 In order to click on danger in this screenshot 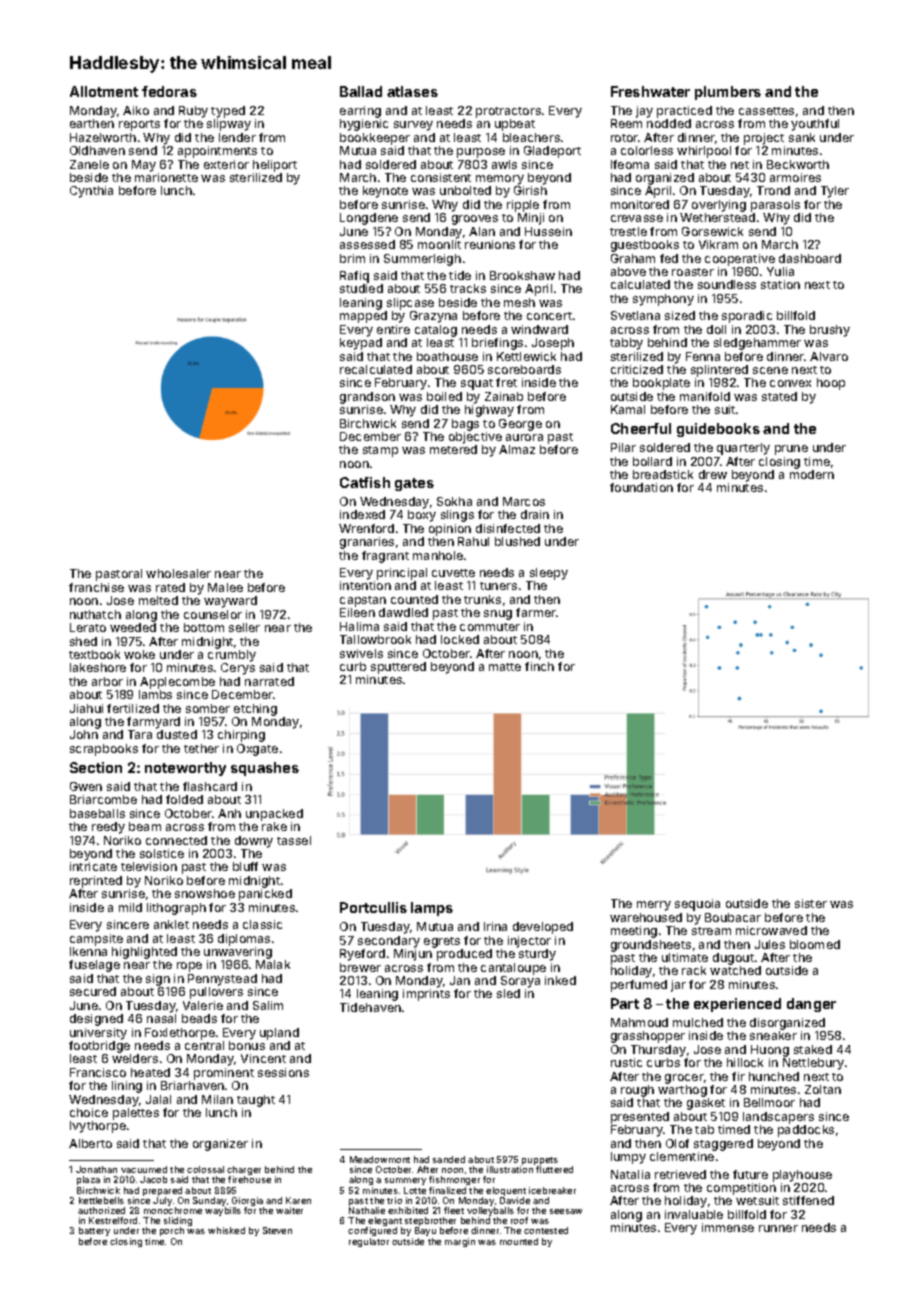, I will do `click(811, 1005)`.
